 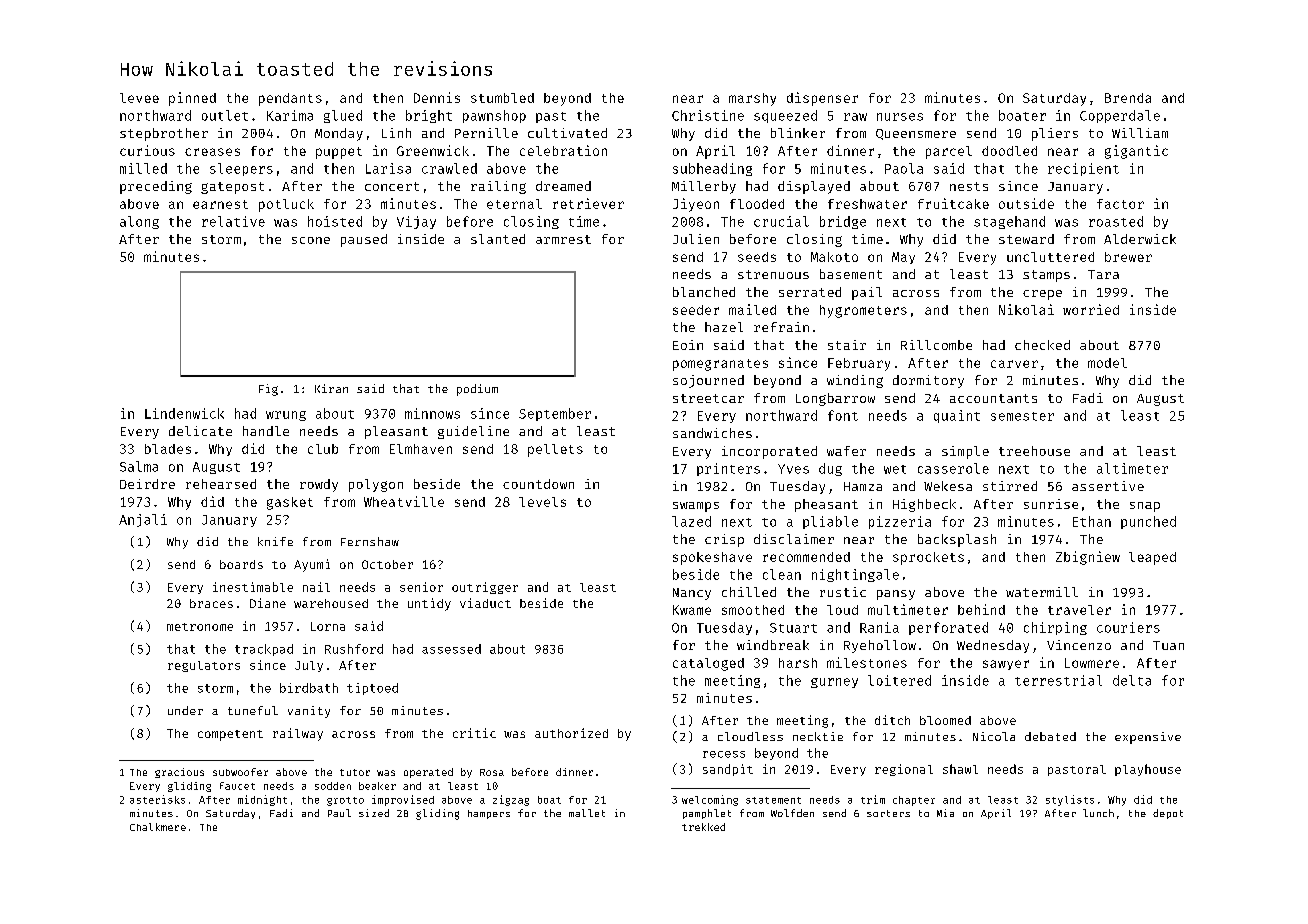 What do you see at coordinates (880, 646) in the image?
I see `Ryehollow` at bounding box center [880, 646].
